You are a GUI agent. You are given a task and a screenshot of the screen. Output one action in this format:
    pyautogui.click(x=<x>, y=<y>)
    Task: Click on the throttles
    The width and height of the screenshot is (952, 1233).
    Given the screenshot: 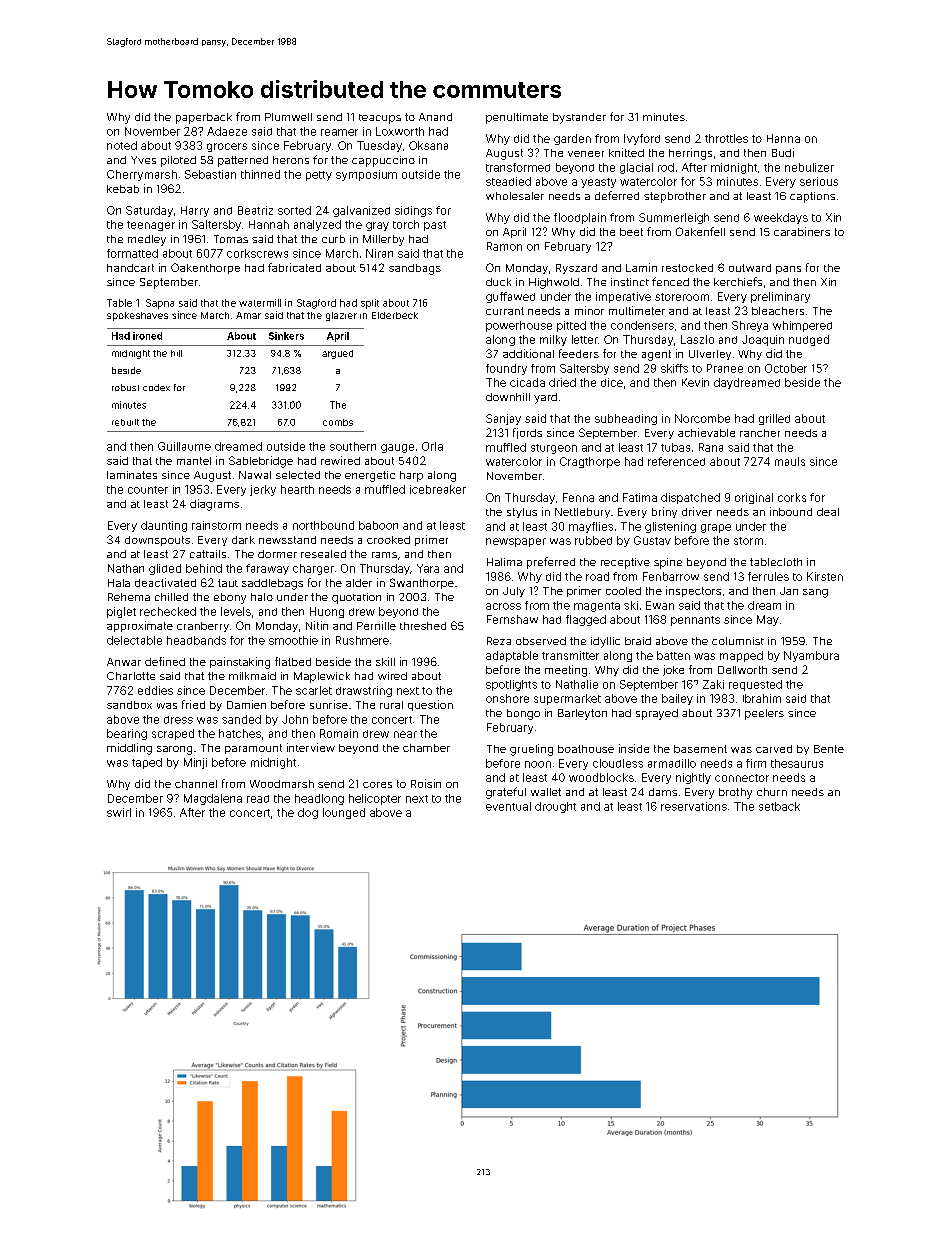 What is the action you would take?
    pyautogui.click(x=726, y=138)
